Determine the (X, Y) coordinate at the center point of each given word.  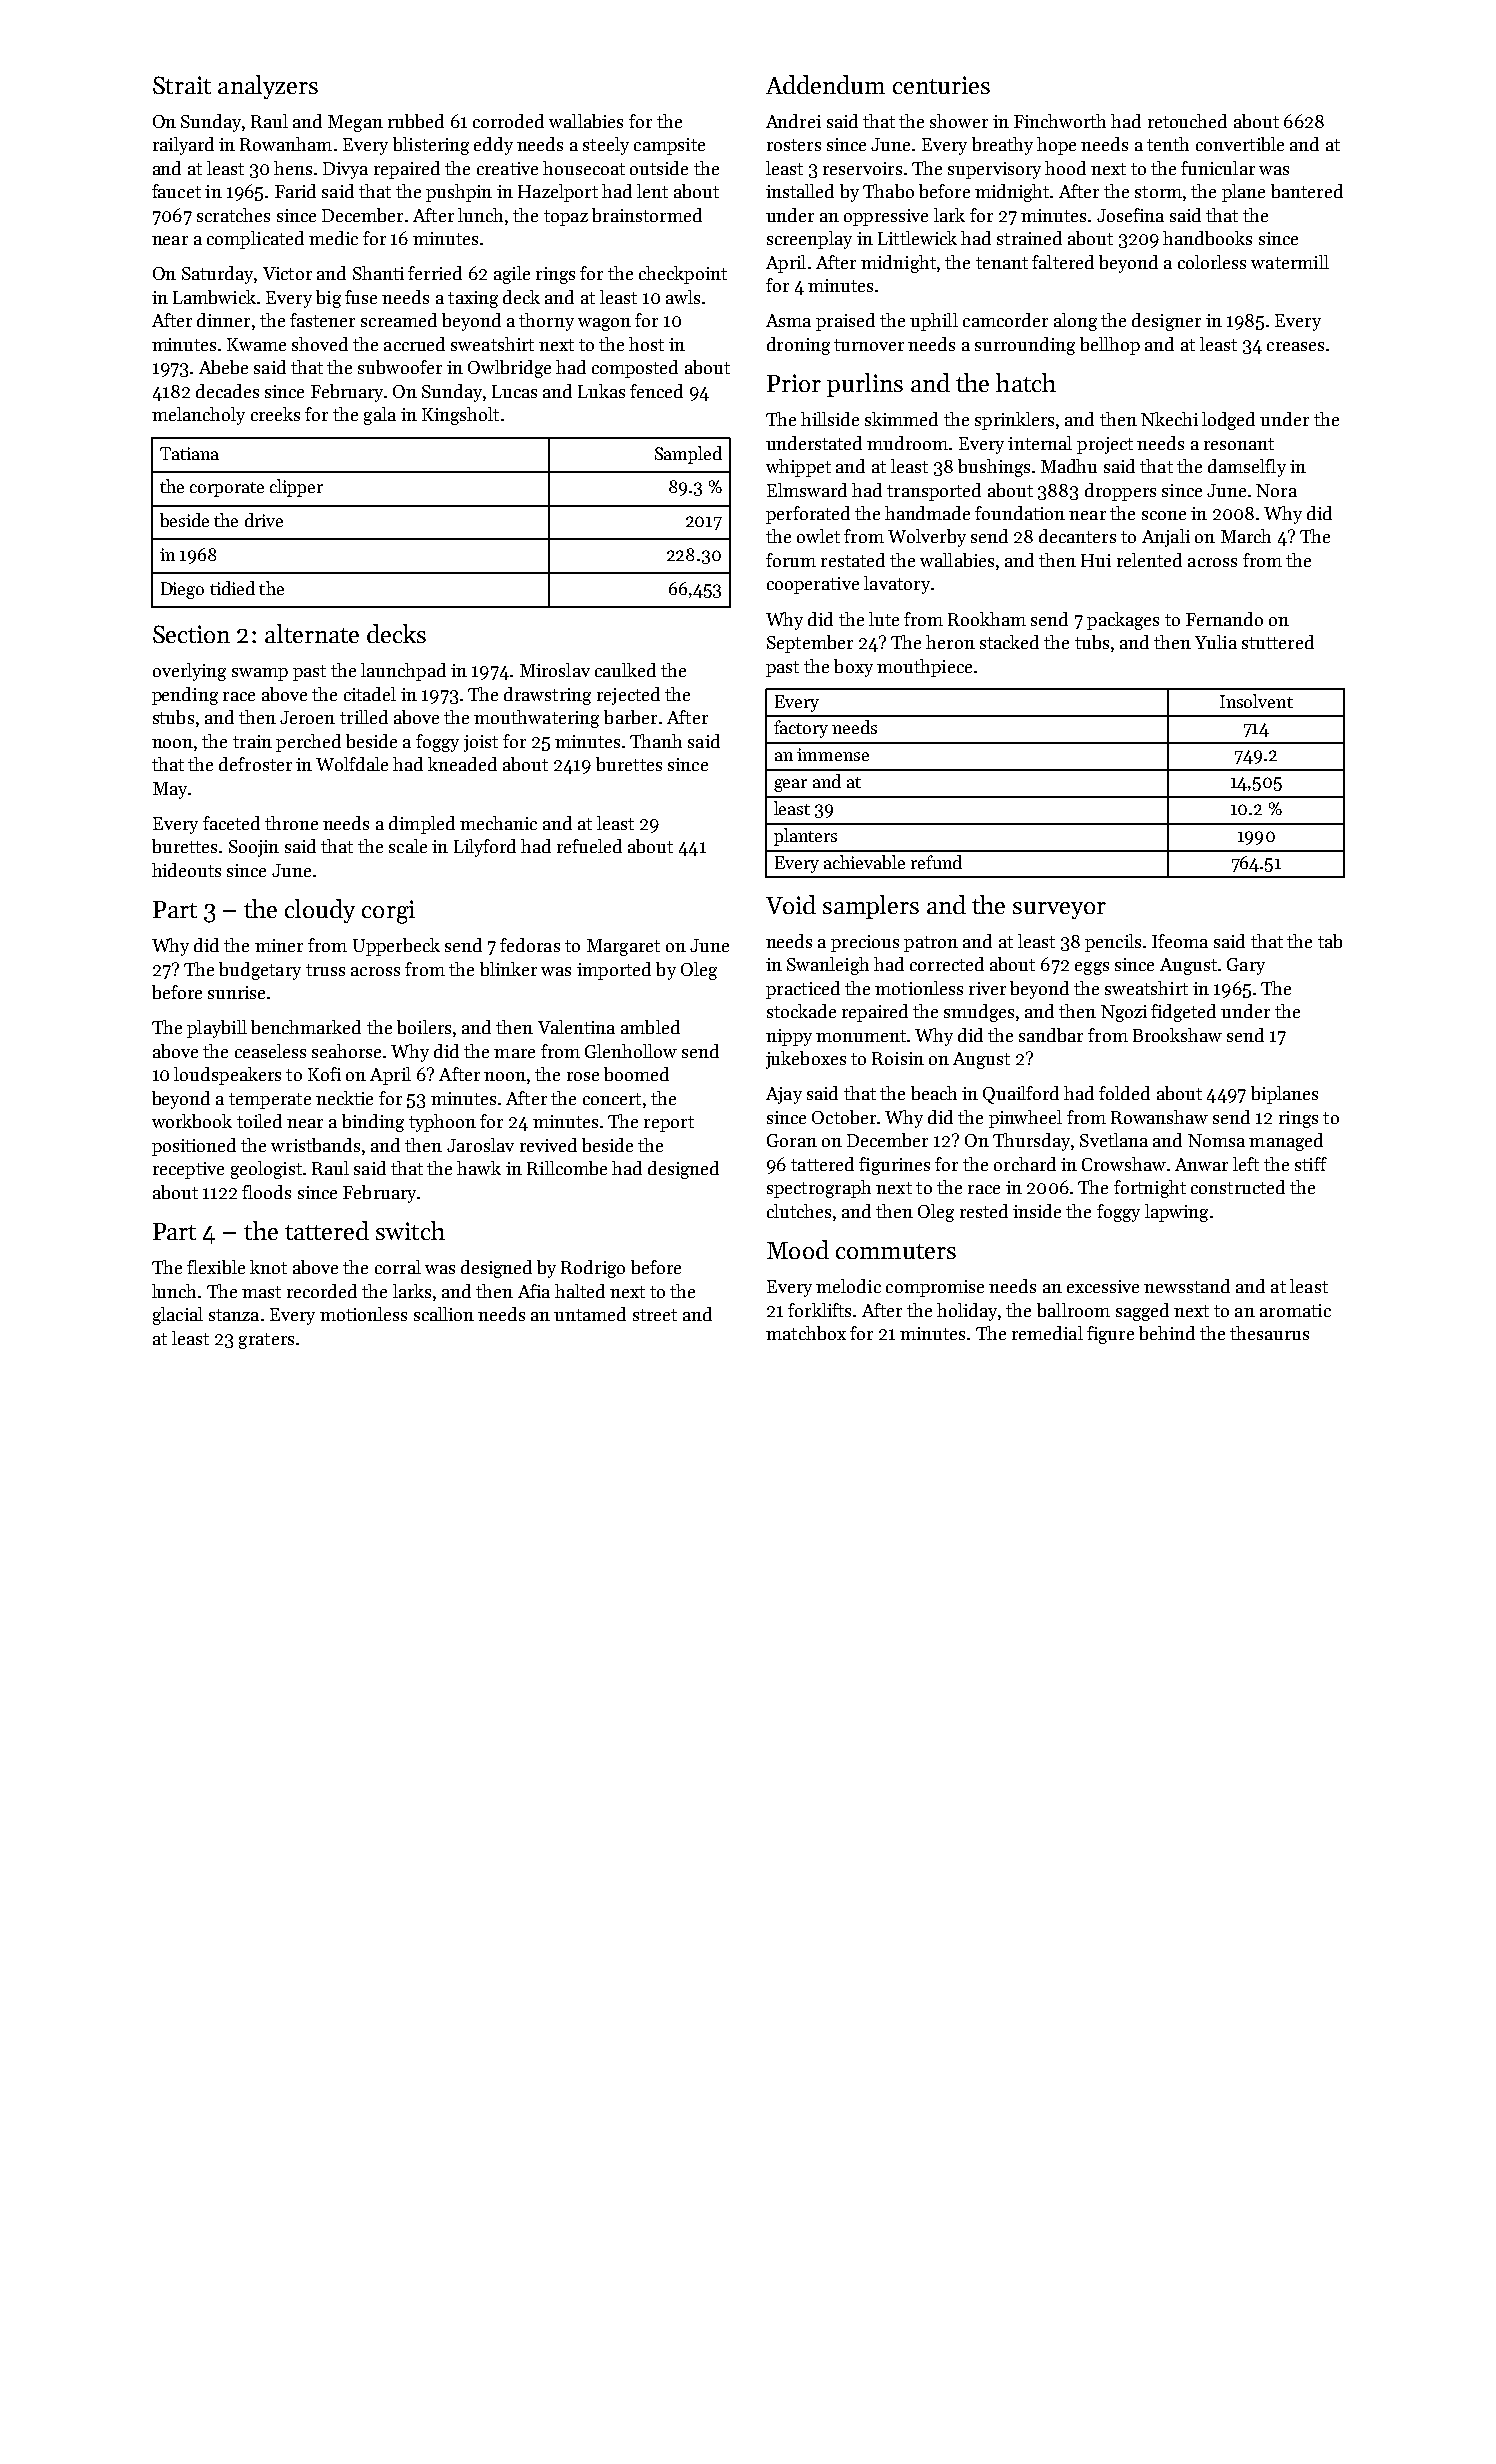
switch (410, 1230)
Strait (182, 85)
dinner (223, 320)
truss (325, 970)
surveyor (1059, 910)
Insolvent (1256, 701)
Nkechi (1169, 419)
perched (308, 743)
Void (791, 904)
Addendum (825, 84)
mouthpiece (924, 668)
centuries (941, 85)
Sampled (688, 455)
